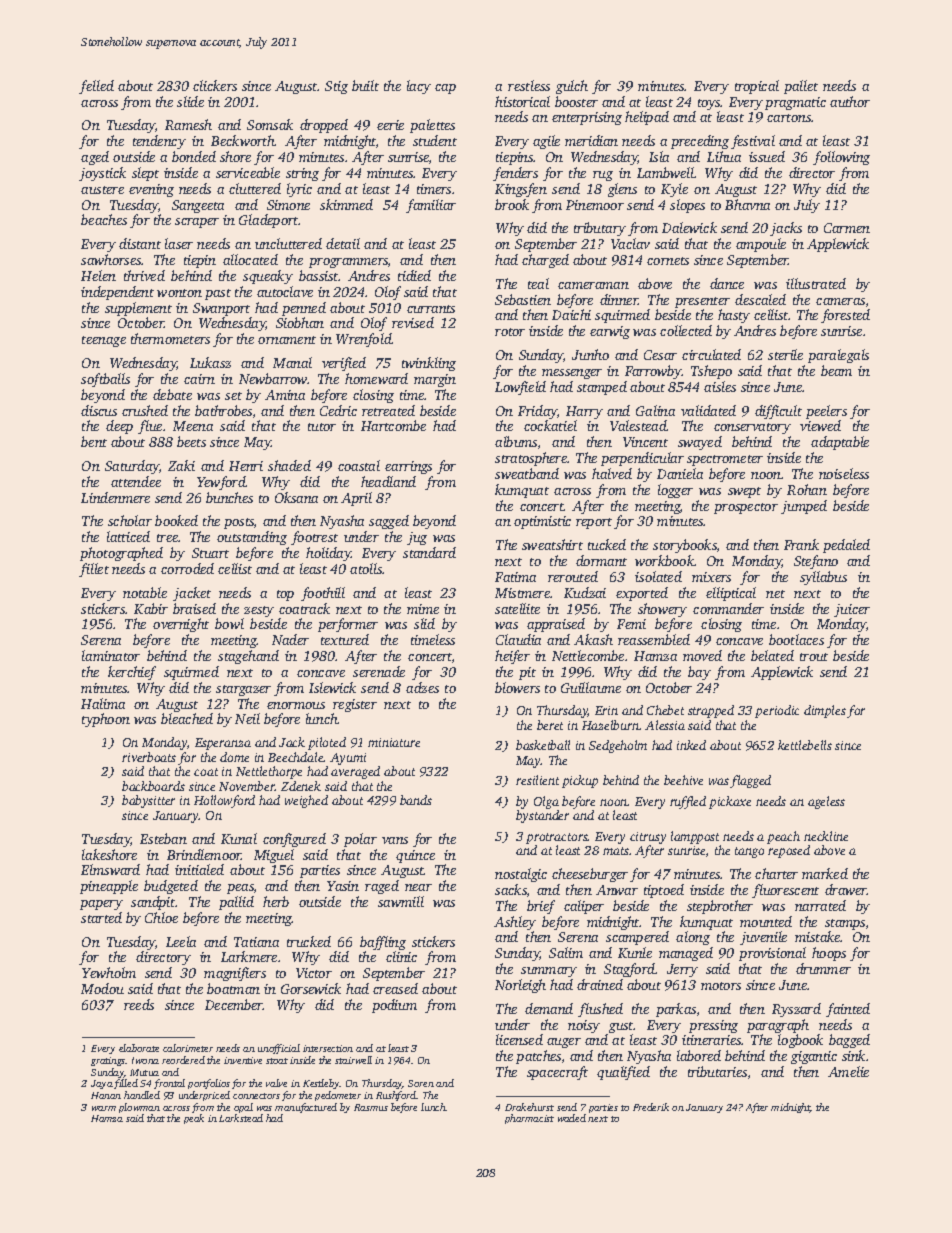  Describe the element at coordinates (302, 174) in the page. I see `string` at that location.
